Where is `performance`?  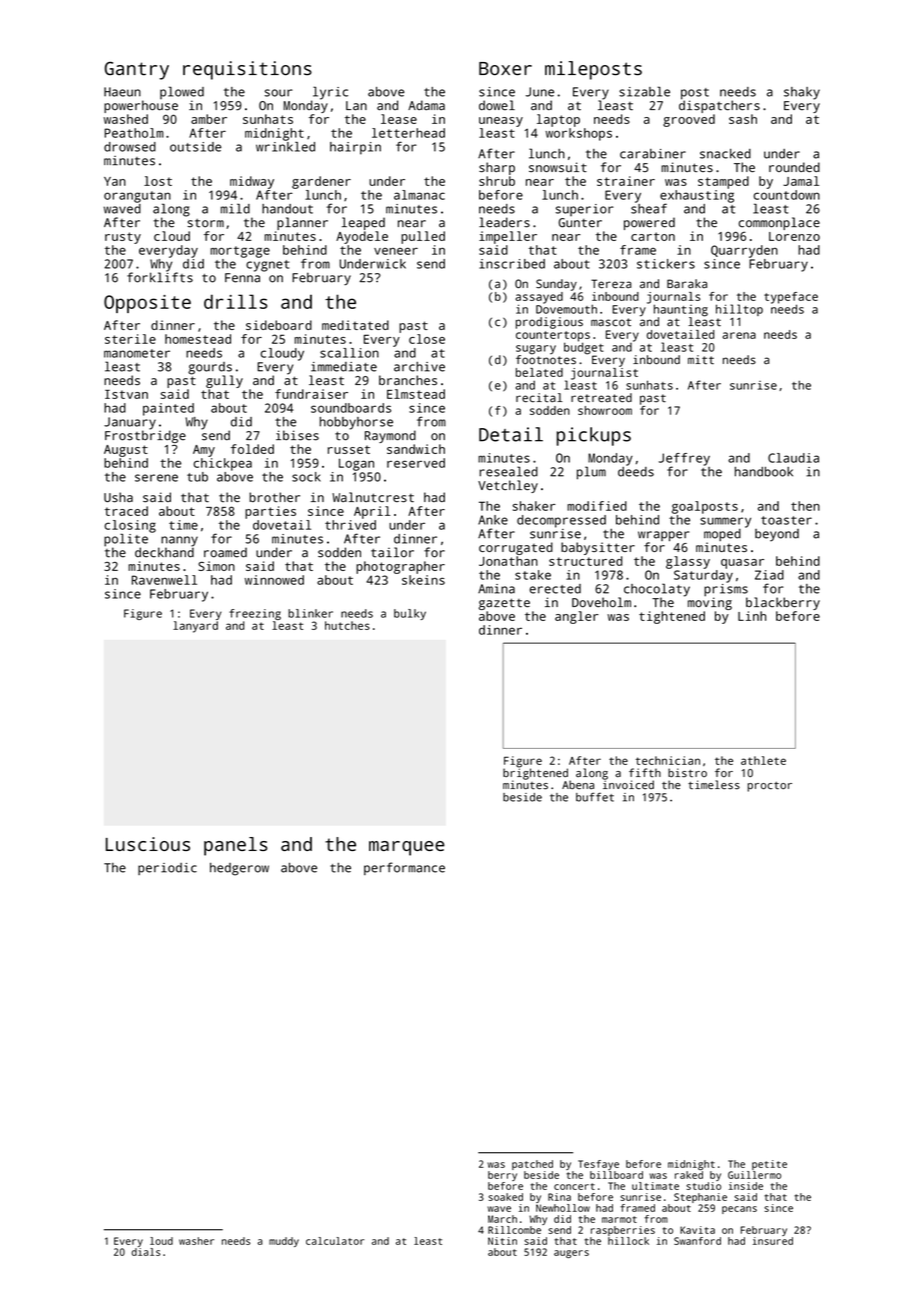 performance is located at coordinates (404, 868).
